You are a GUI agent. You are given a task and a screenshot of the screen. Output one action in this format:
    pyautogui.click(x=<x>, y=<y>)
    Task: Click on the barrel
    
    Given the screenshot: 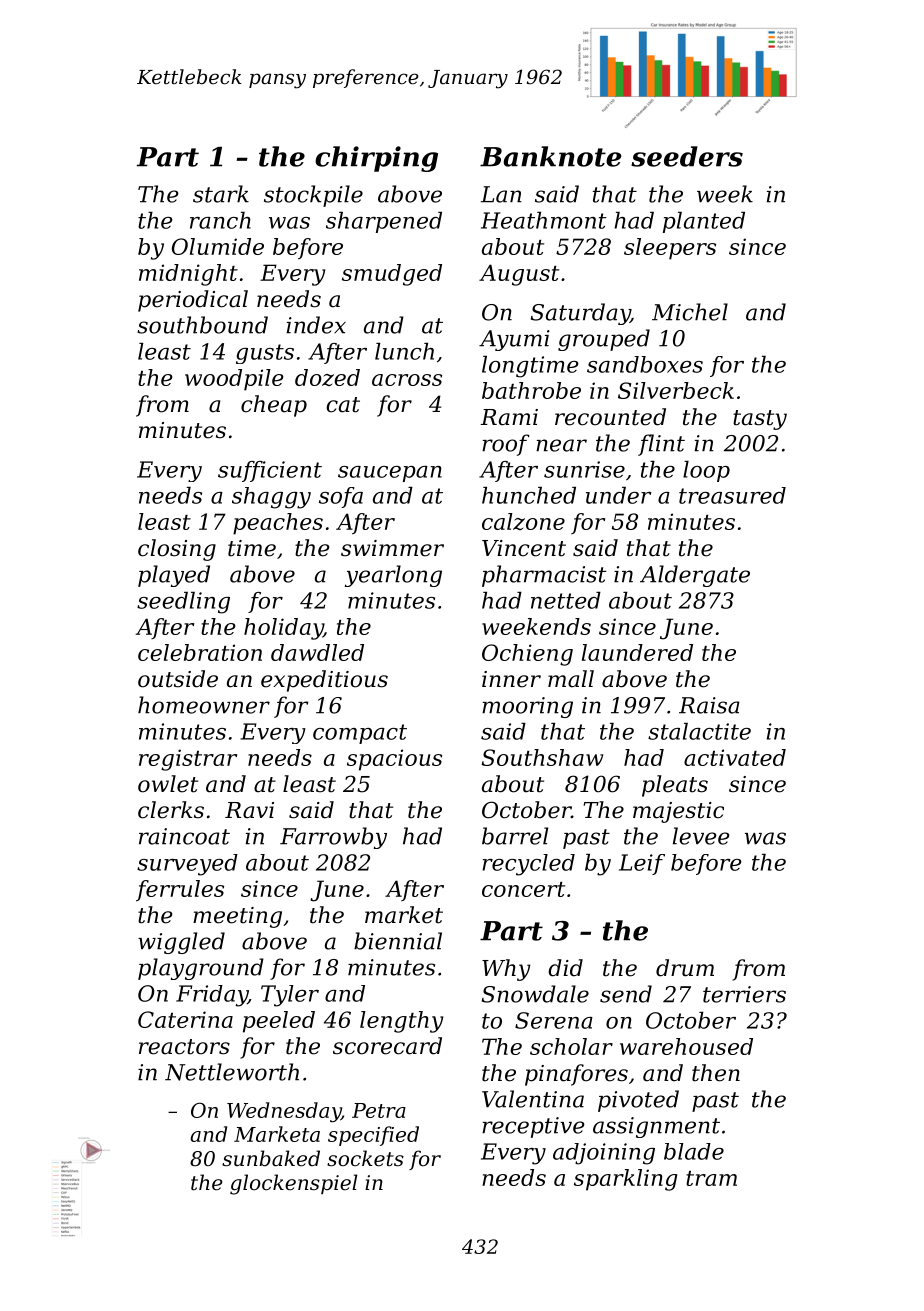 What is the action you would take?
    pyautogui.click(x=515, y=836)
